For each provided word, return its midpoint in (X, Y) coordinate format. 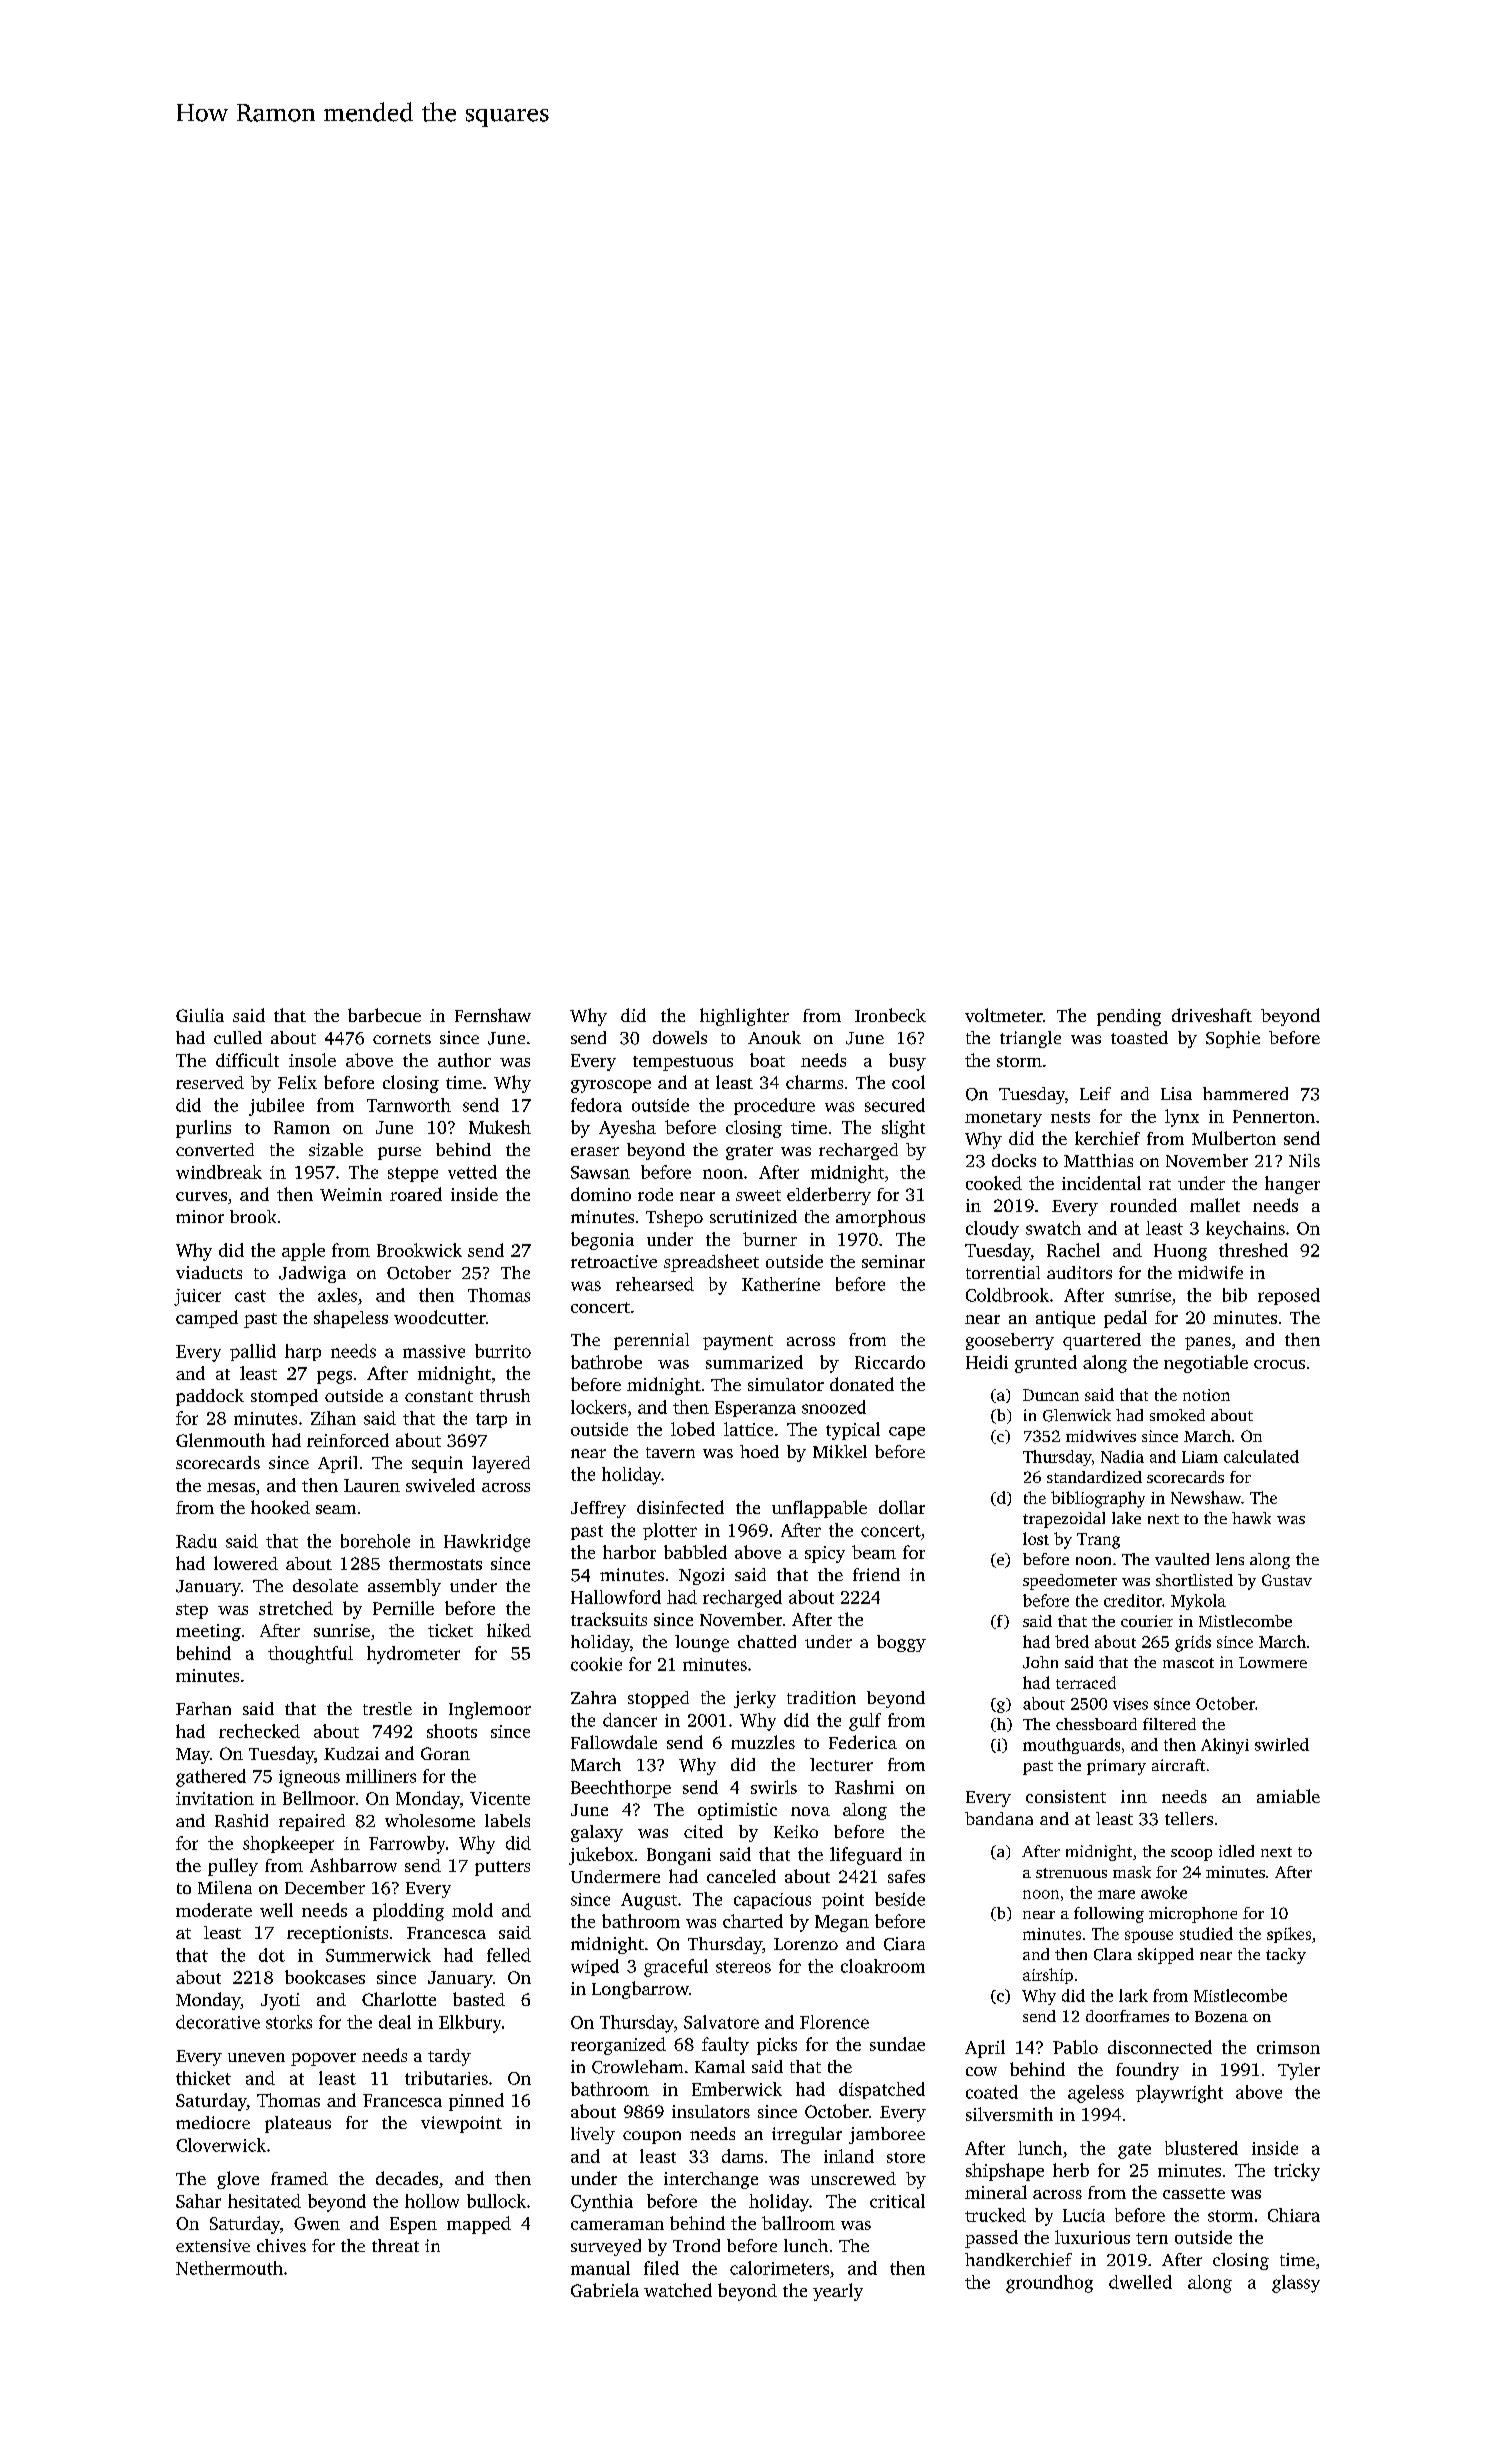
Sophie (1233, 1039)
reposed (1289, 1296)
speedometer (1070, 1582)
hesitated (264, 2201)
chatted (767, 1641)
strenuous (1071, 1873)
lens (1230, 1559)
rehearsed (655, 1284)
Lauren (372, 1485)
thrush (505, 1395)
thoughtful (310, 1655)
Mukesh (500, 1127)
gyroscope (611, 1086)
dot (272, 1955)
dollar (902, 1507)
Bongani (679, 1856)
